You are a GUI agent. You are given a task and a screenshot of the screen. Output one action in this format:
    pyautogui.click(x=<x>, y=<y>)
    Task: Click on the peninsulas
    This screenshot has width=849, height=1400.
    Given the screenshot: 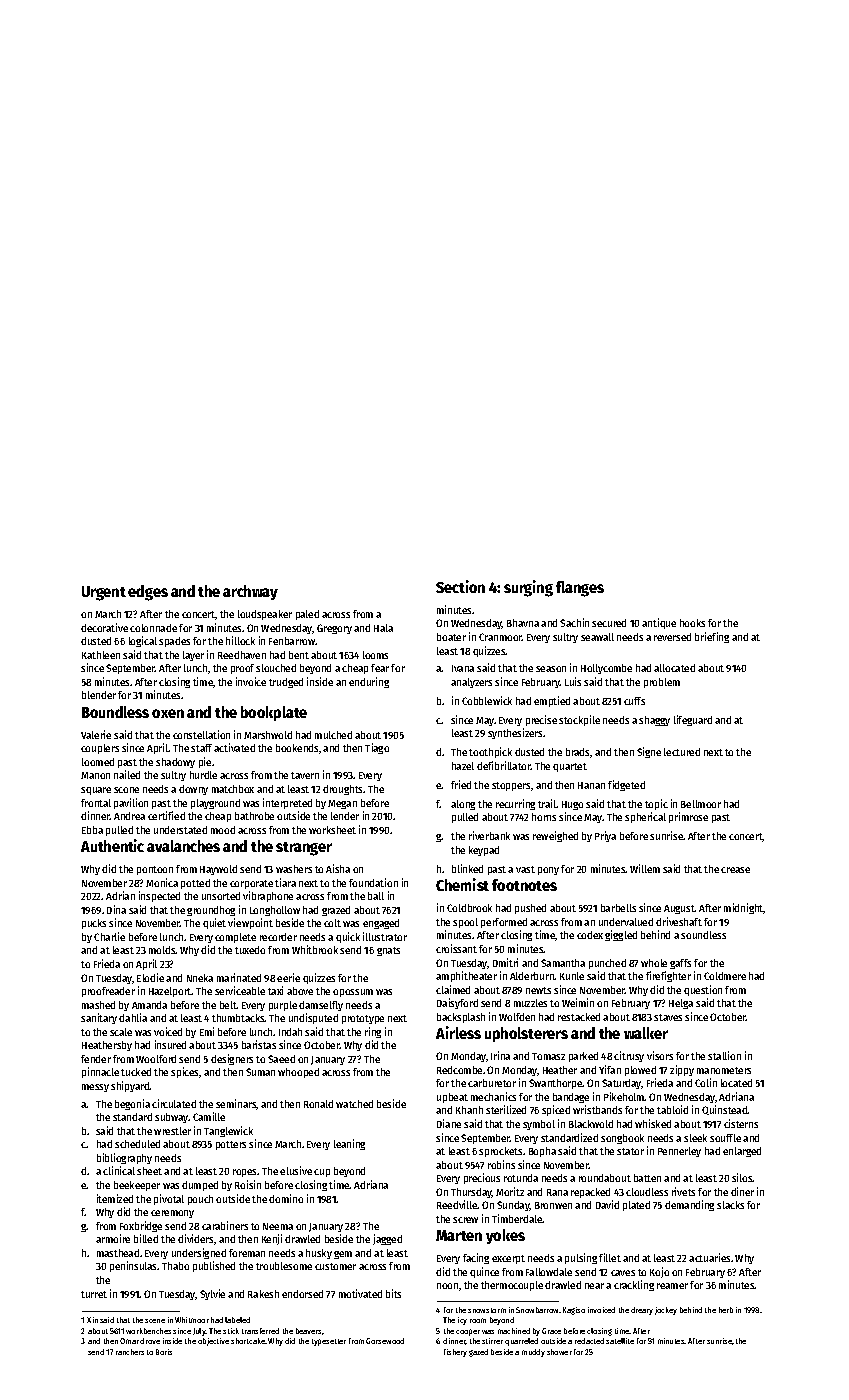 What is the action you would take?
    pyautogui.click(x=134, y=1266)
